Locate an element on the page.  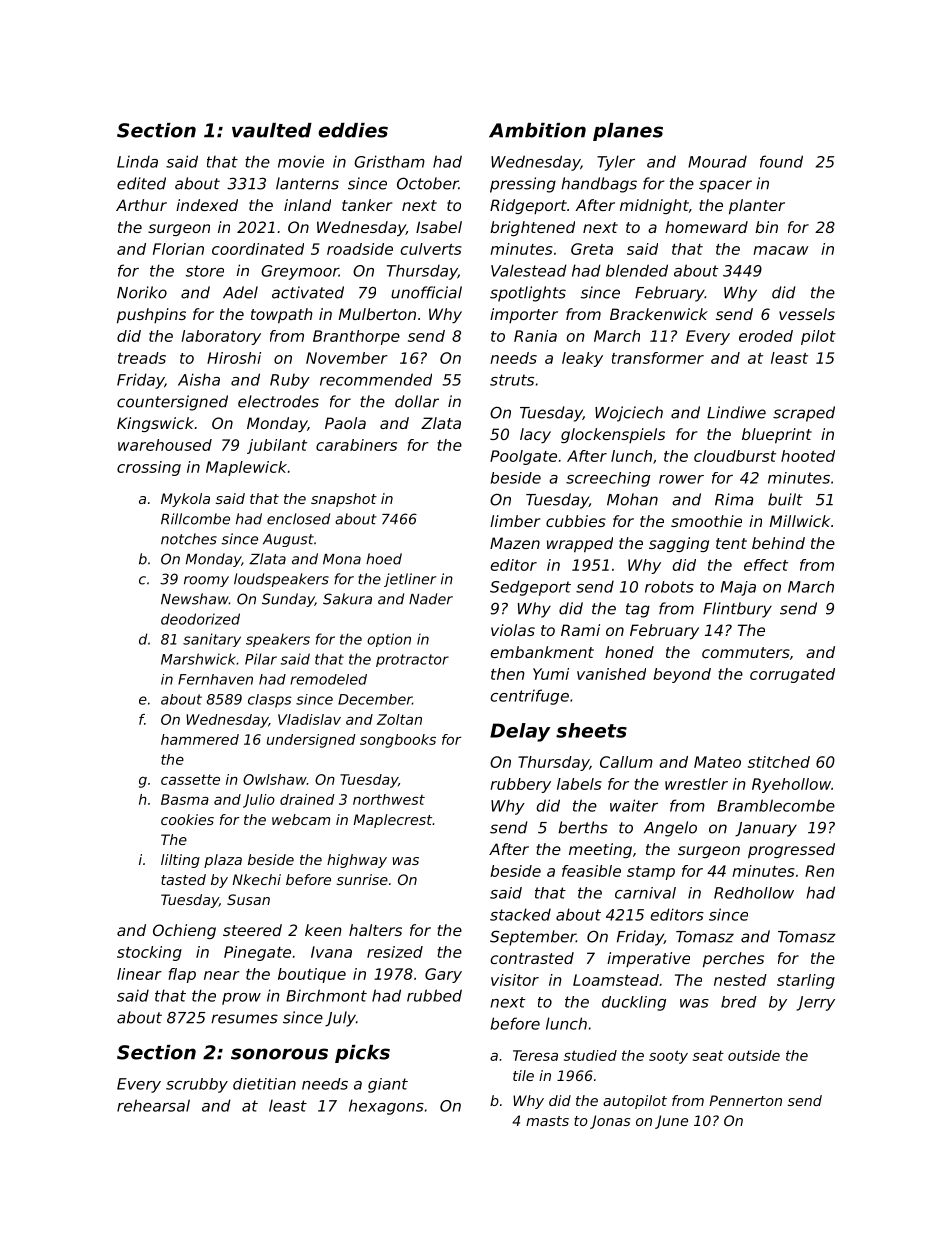
clasps is located at coordinates (270, 701).
